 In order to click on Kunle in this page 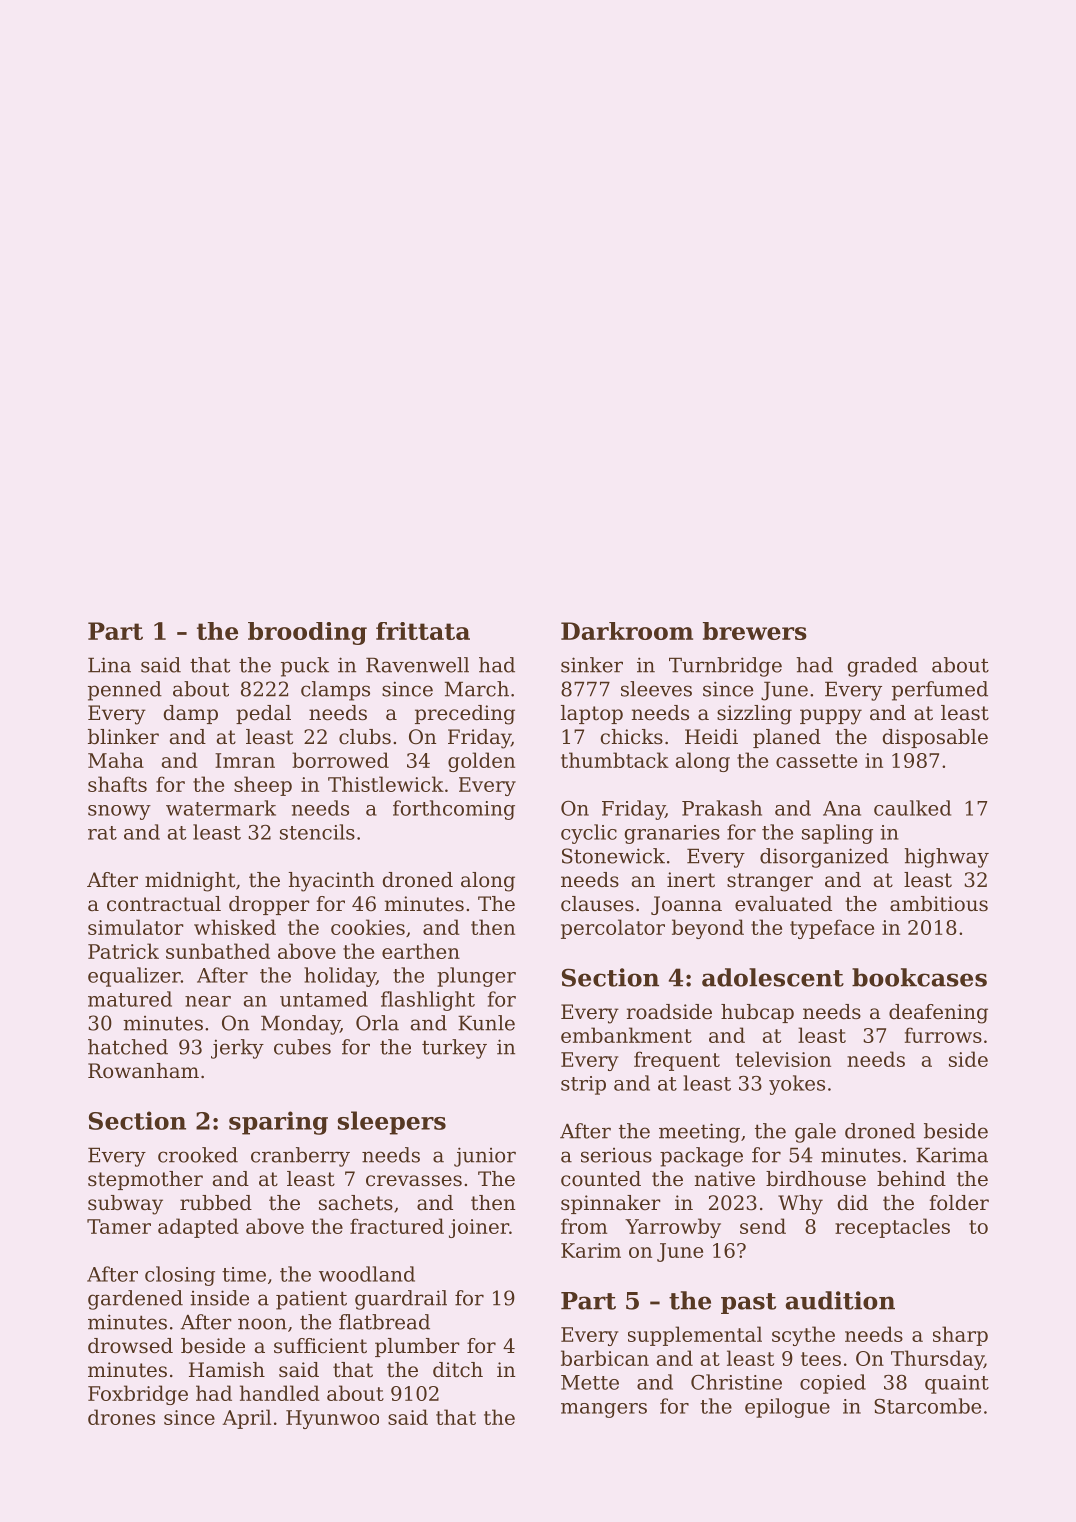, I will do `click(486, 1023)`.
